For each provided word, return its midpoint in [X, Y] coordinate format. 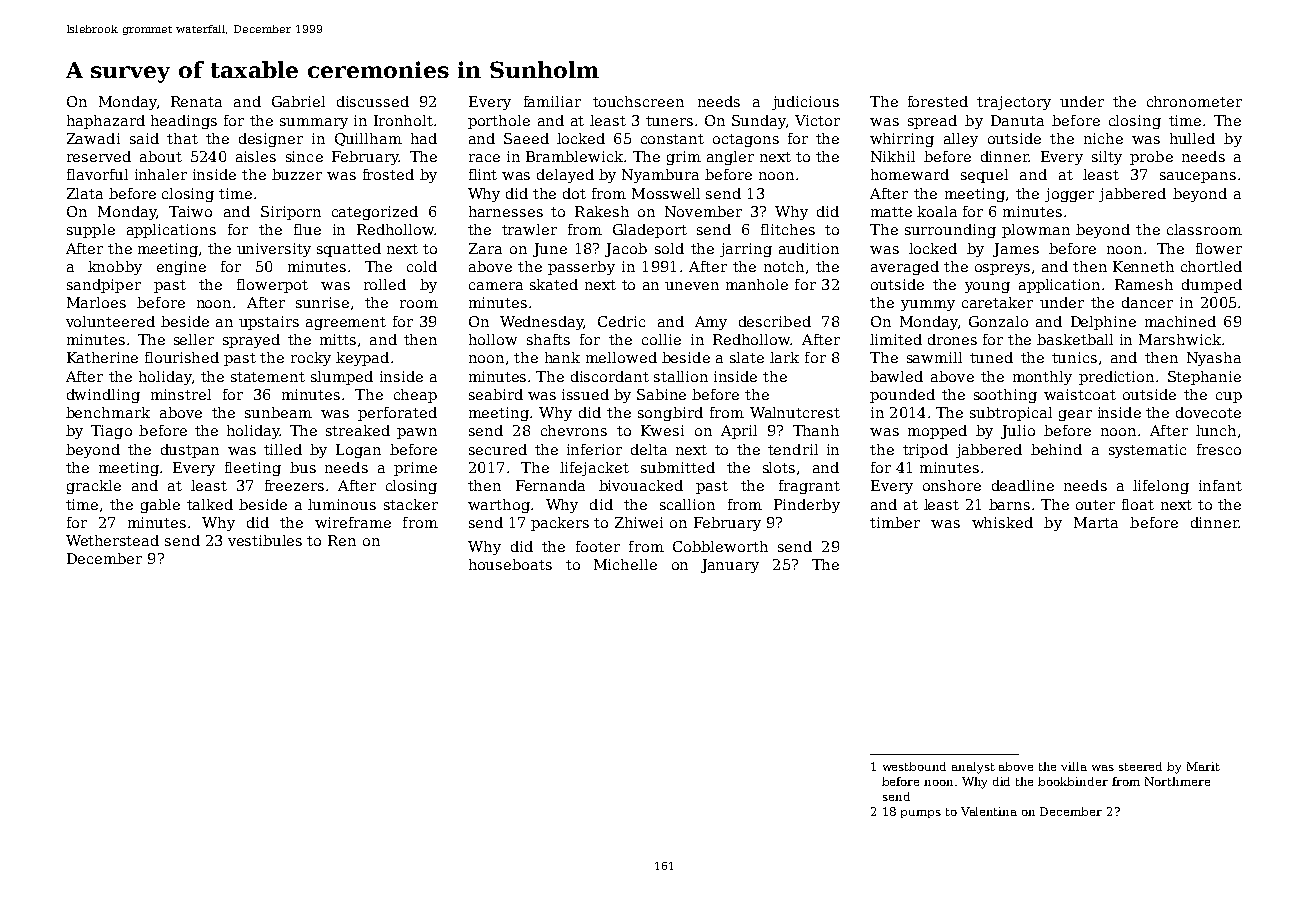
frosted [388, 174]
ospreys [1002, 269]
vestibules [265, 540]
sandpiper [104, 286]
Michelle [625, 564]
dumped [1212, 286]
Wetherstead [112, 540]
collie [661, 339]
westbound [914, 766]
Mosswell [666, 193]
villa [1074, 766]
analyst [973, 768]
